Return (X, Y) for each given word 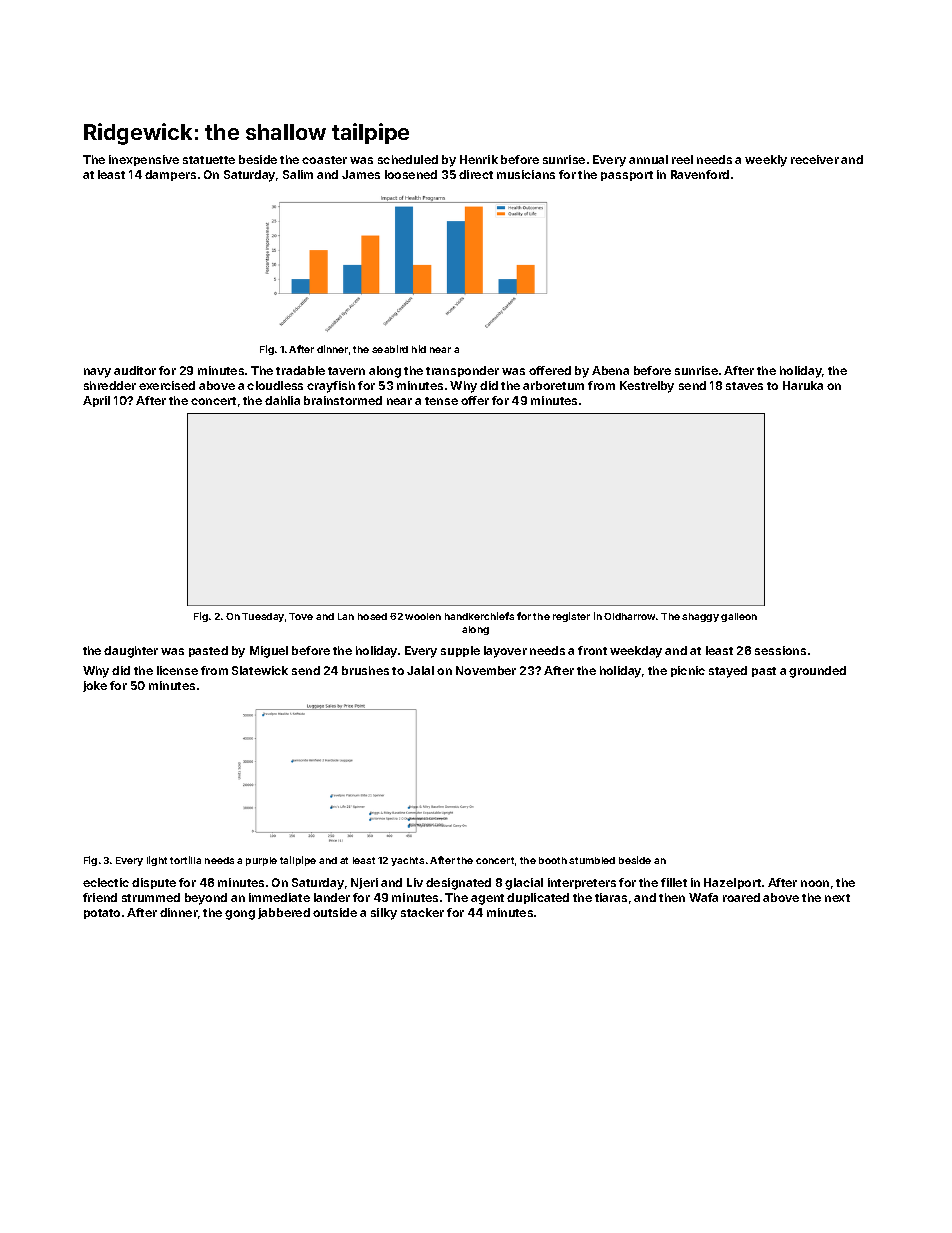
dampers (170, 175)
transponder (462, 371)
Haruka (803, 385)
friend (100, 897)
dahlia (282, 400)
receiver (815, 159)
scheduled (408, 159)
